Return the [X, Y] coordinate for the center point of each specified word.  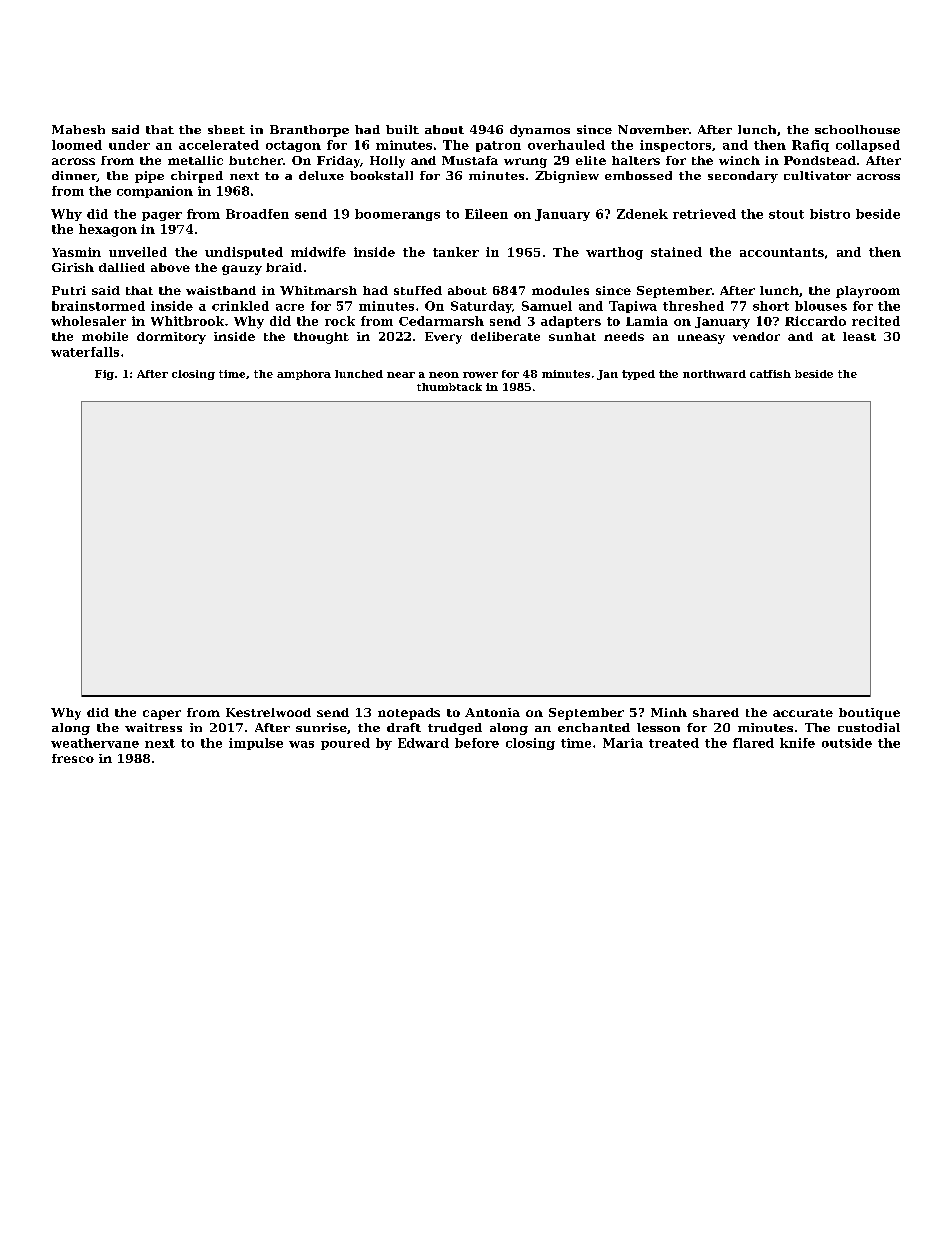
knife [797, 743]
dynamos [540, 131]
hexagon [108, 230]
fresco [73, 758]
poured [345, 744]
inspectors [675, 146]
